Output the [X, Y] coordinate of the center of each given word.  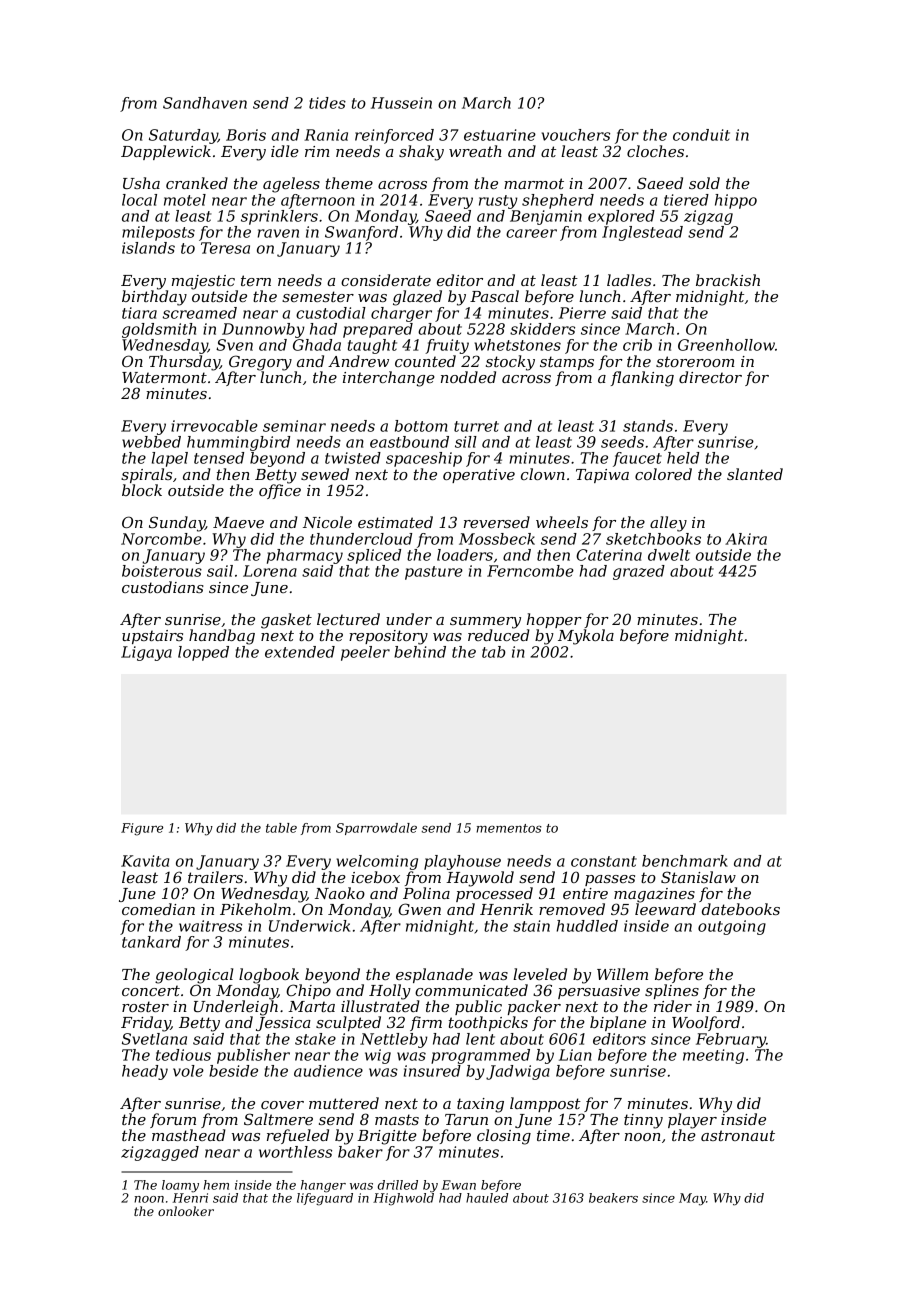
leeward [665, 909]
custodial [331, 313]
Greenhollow [726, 345]
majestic [203, 282]
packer [534, 1007]
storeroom [695, 361]
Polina [426, 893]
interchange [389, 379]
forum [173, 1120]
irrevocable [214, 426]
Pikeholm [255, 909]
